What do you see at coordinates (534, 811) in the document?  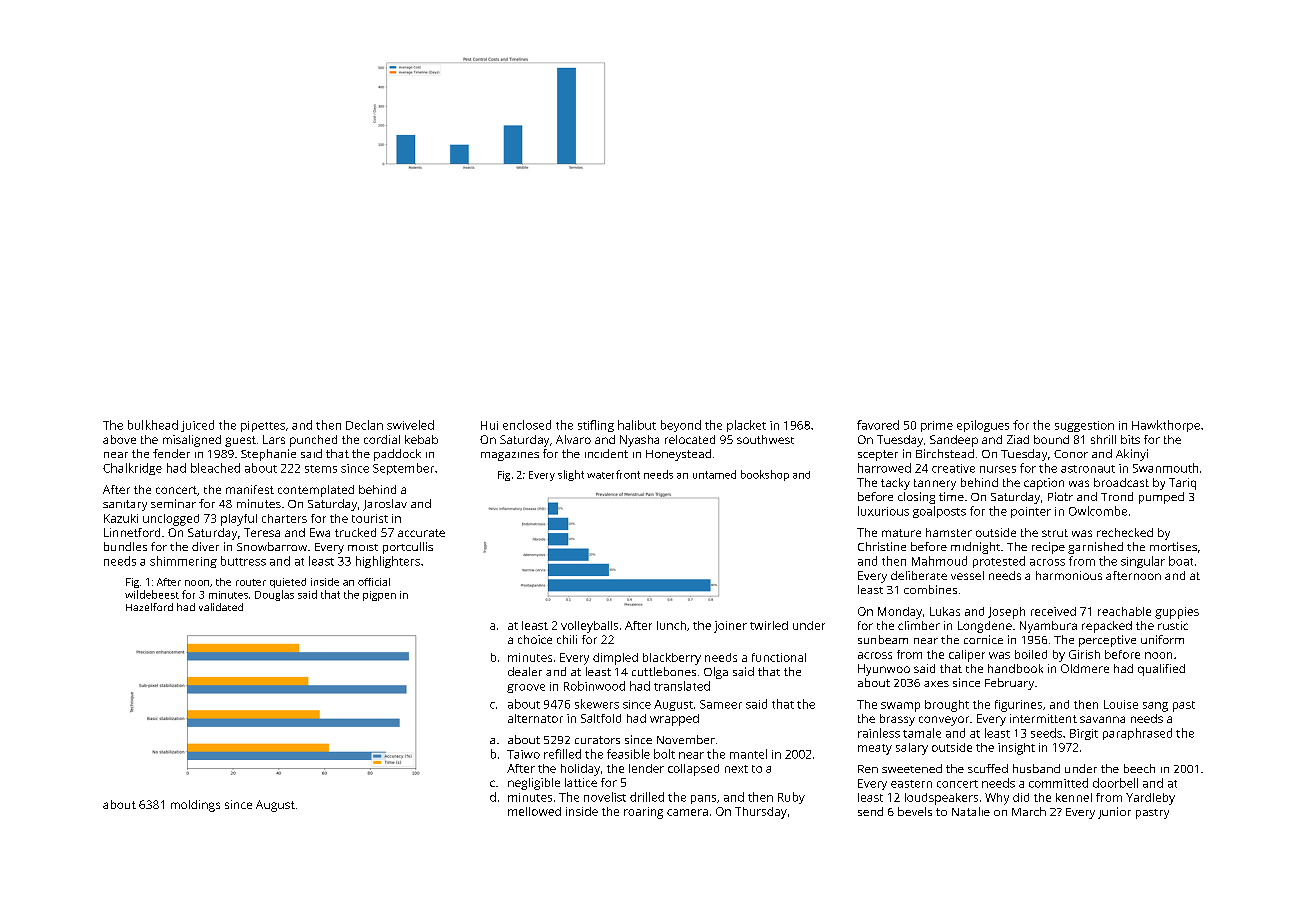 I see `mellowed` at bounding box center [534, 811].
